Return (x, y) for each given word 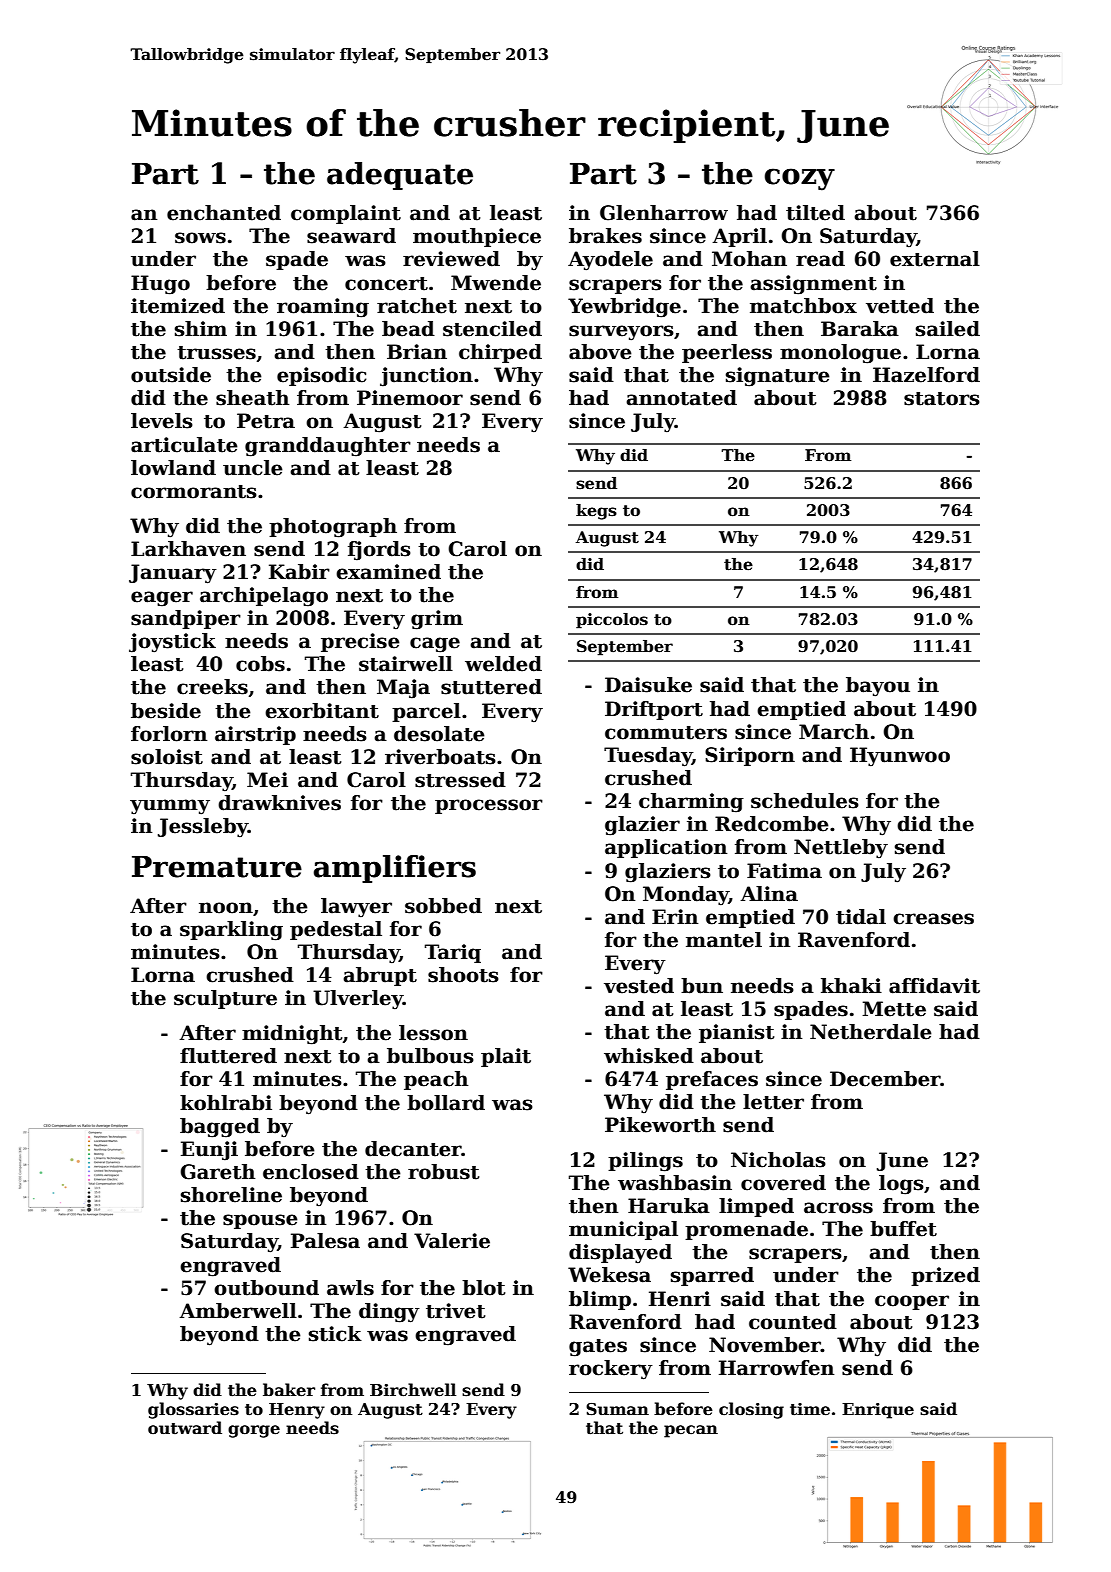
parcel (426, 712)
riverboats (440, 757)
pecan (691, 1431)
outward (185, 1428)
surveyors (621, 333)
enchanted (224, 213)
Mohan (749, 259)
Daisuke (648, 685)
